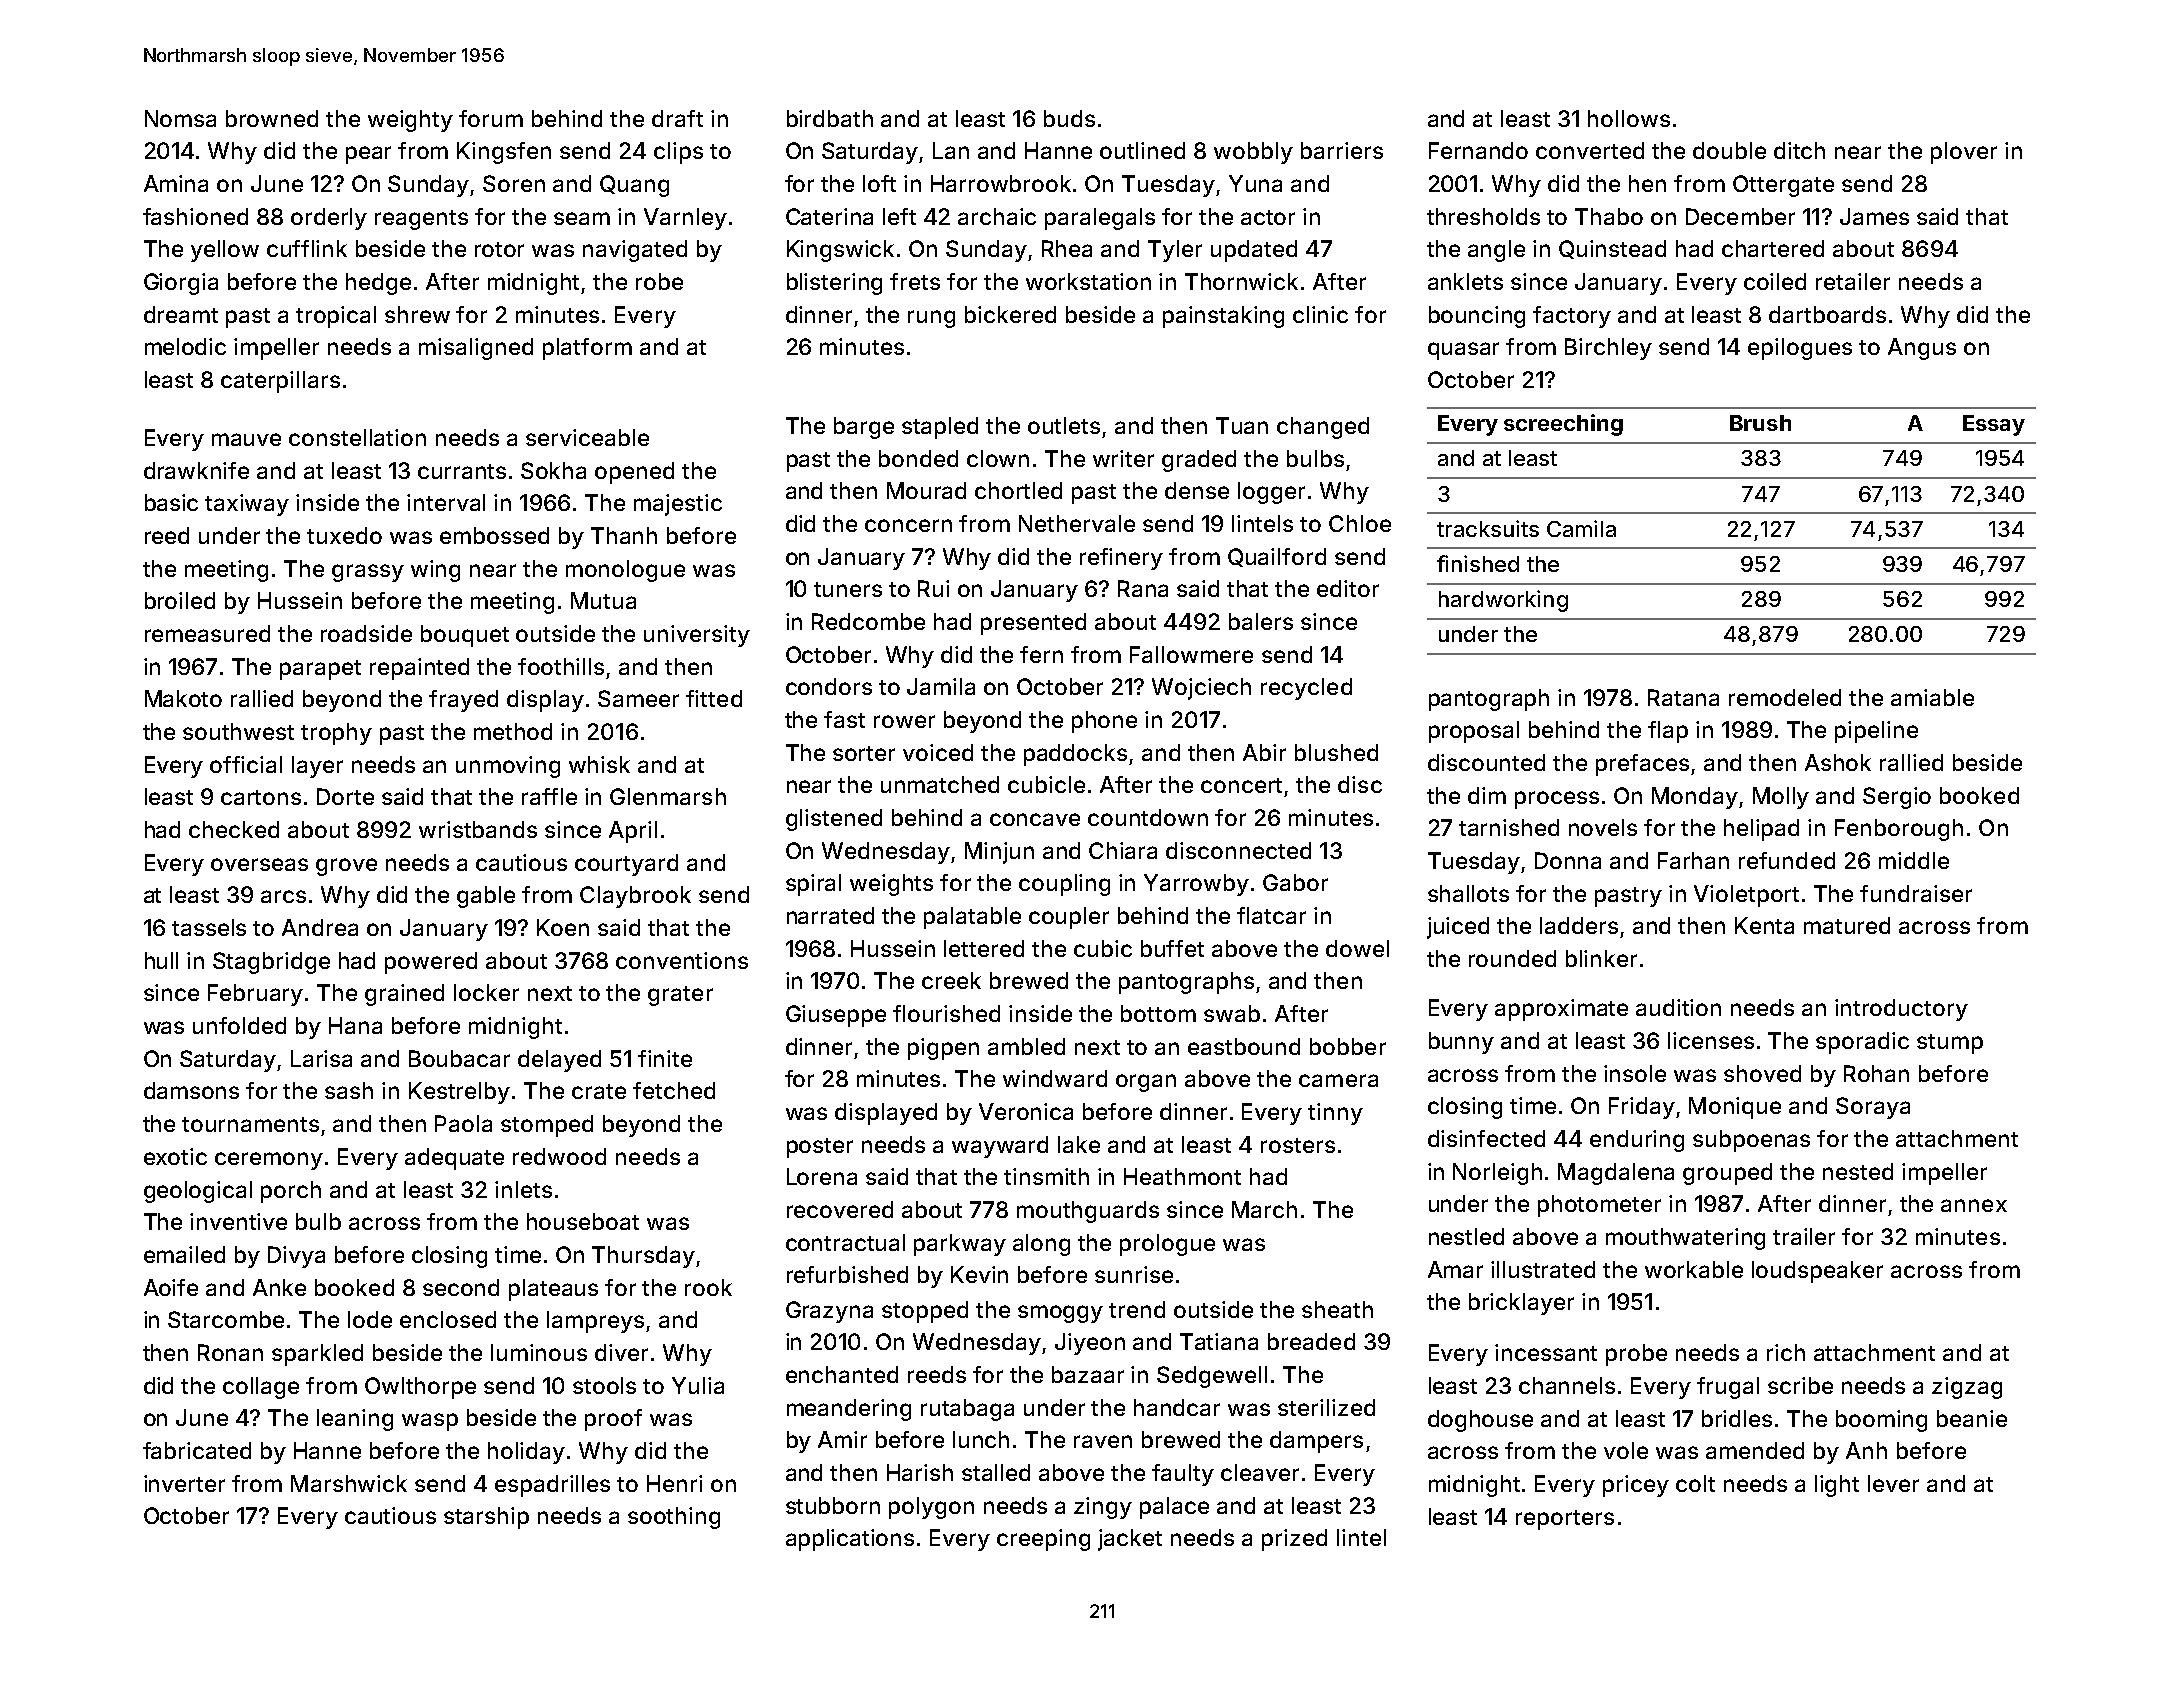 Image resolution: width=2178 pixels, height=1683 pixels. I want to click on paddocks, so click(1075, 755).
